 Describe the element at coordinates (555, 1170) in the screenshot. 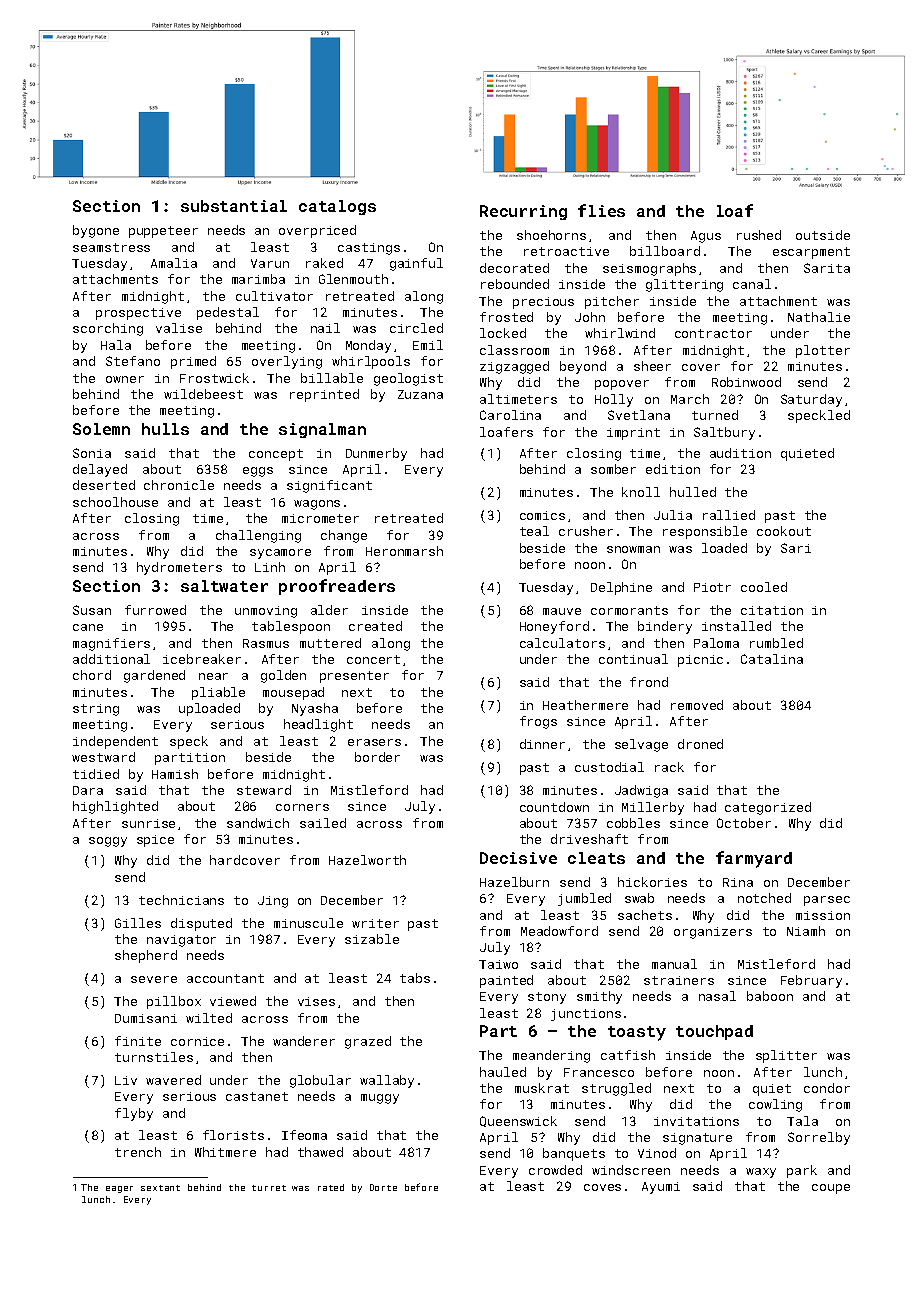

I see `crowded` at that location.
